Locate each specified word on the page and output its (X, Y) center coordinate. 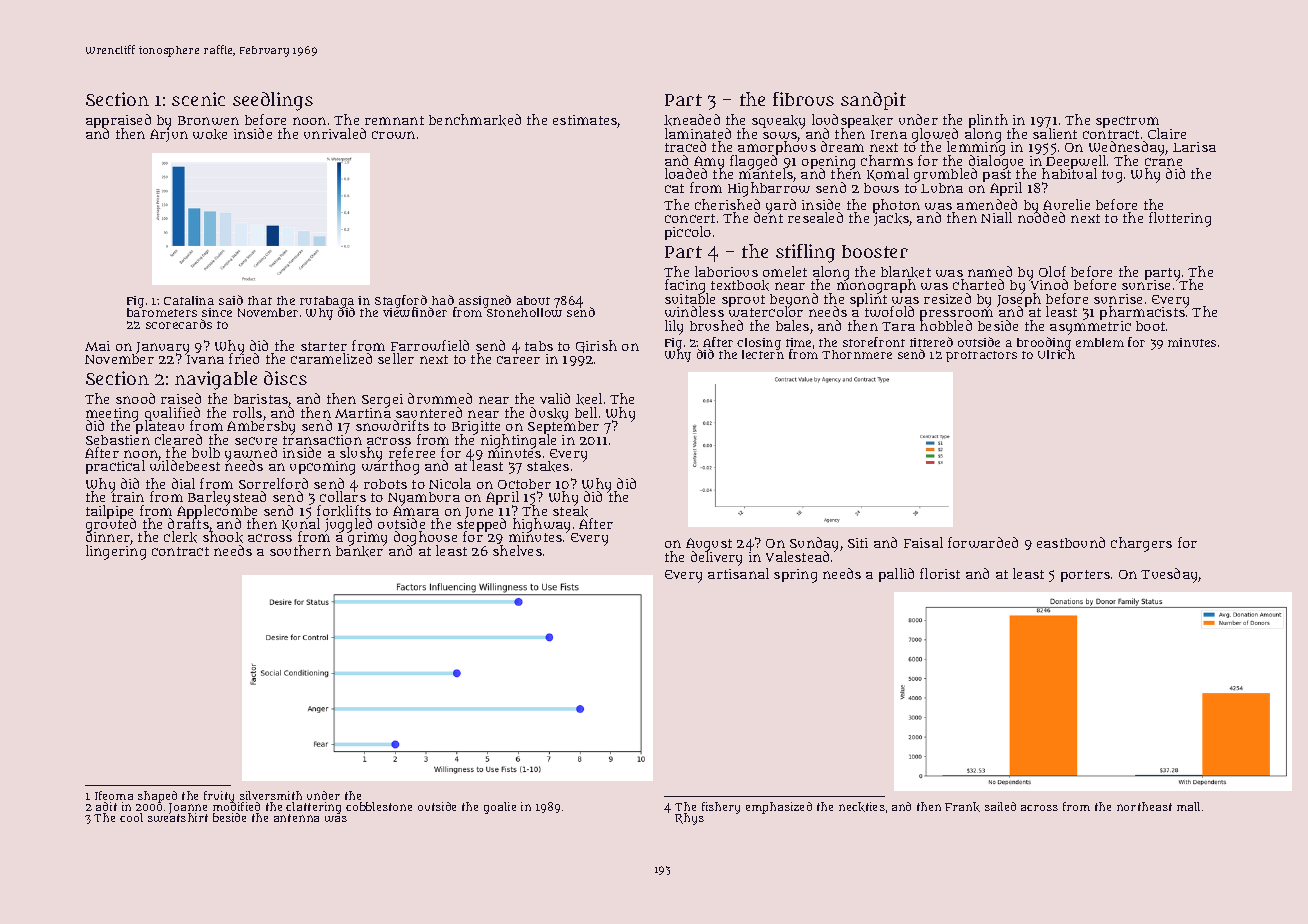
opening (828, 162)
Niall (996, 217)
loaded (686, 173)
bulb (206, 452)
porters (1085, 576)
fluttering (1180, 219)
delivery (716, 559)
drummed (440, 398)
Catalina (189, 300)
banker (359, 551)
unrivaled (335, 133)
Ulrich (1056, 354)
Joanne (188, 808)
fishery (721, 808)
